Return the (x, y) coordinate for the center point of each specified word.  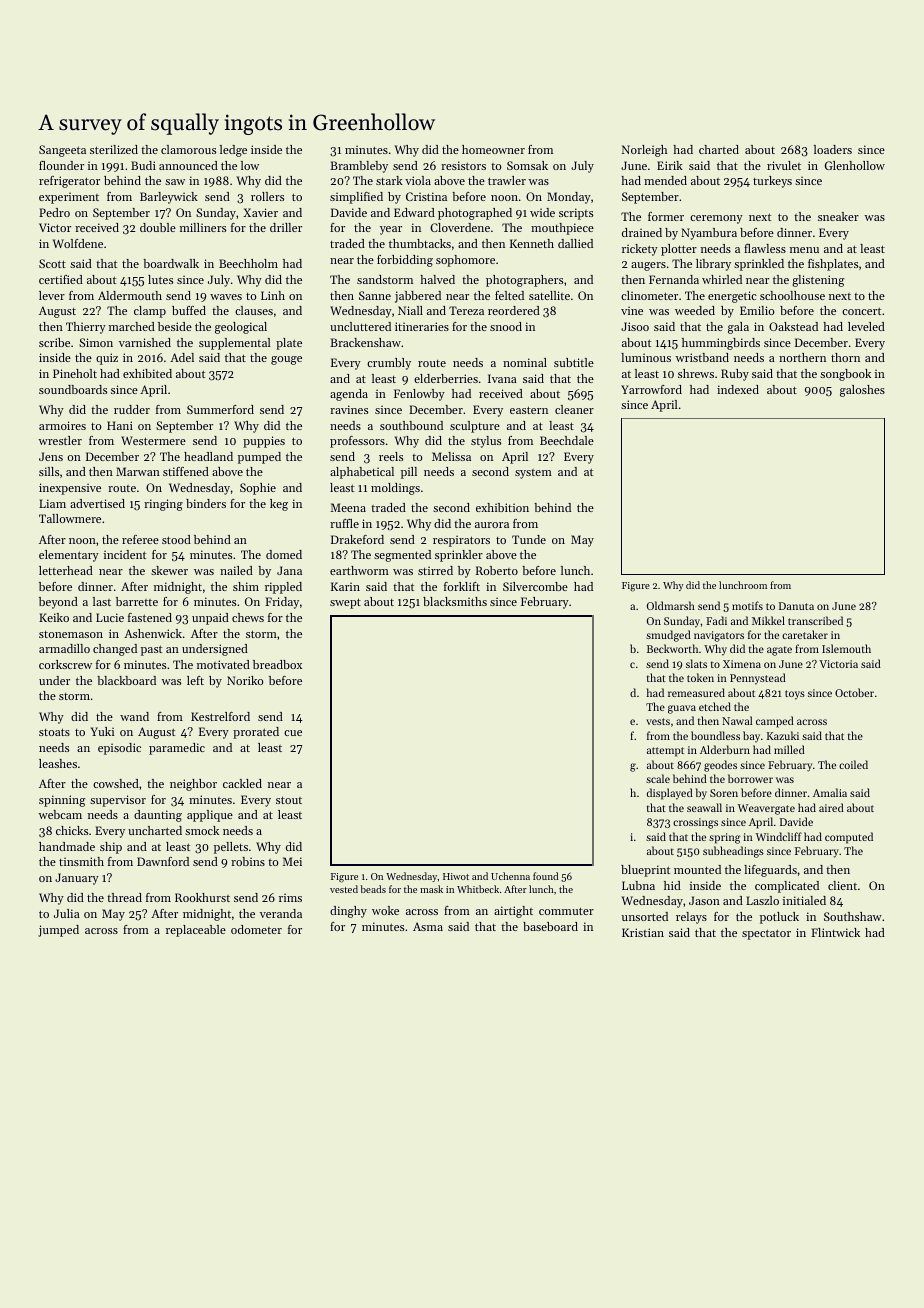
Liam (52, 503)
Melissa (451, 456)
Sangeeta (62, 151)
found (545, 876)
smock (202, 830)
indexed (738, 389)
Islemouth (846, 648)
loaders (833, 149)
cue (293, 733)
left (195, 680)
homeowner (493, 149)
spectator (766, 934)
